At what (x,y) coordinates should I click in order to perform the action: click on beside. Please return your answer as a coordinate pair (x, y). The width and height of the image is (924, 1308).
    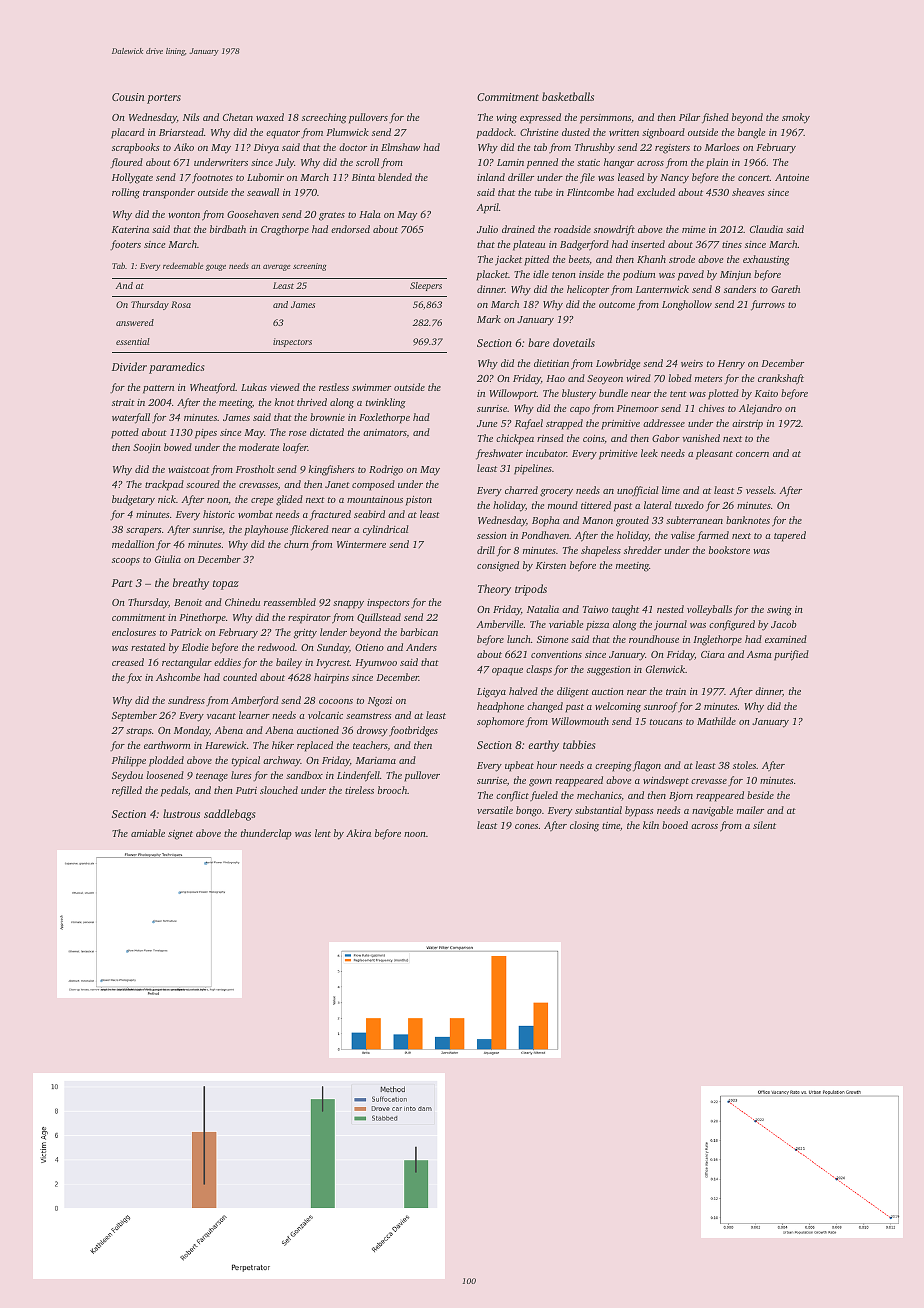
    Looking at the image, I should click on (760, 795).
